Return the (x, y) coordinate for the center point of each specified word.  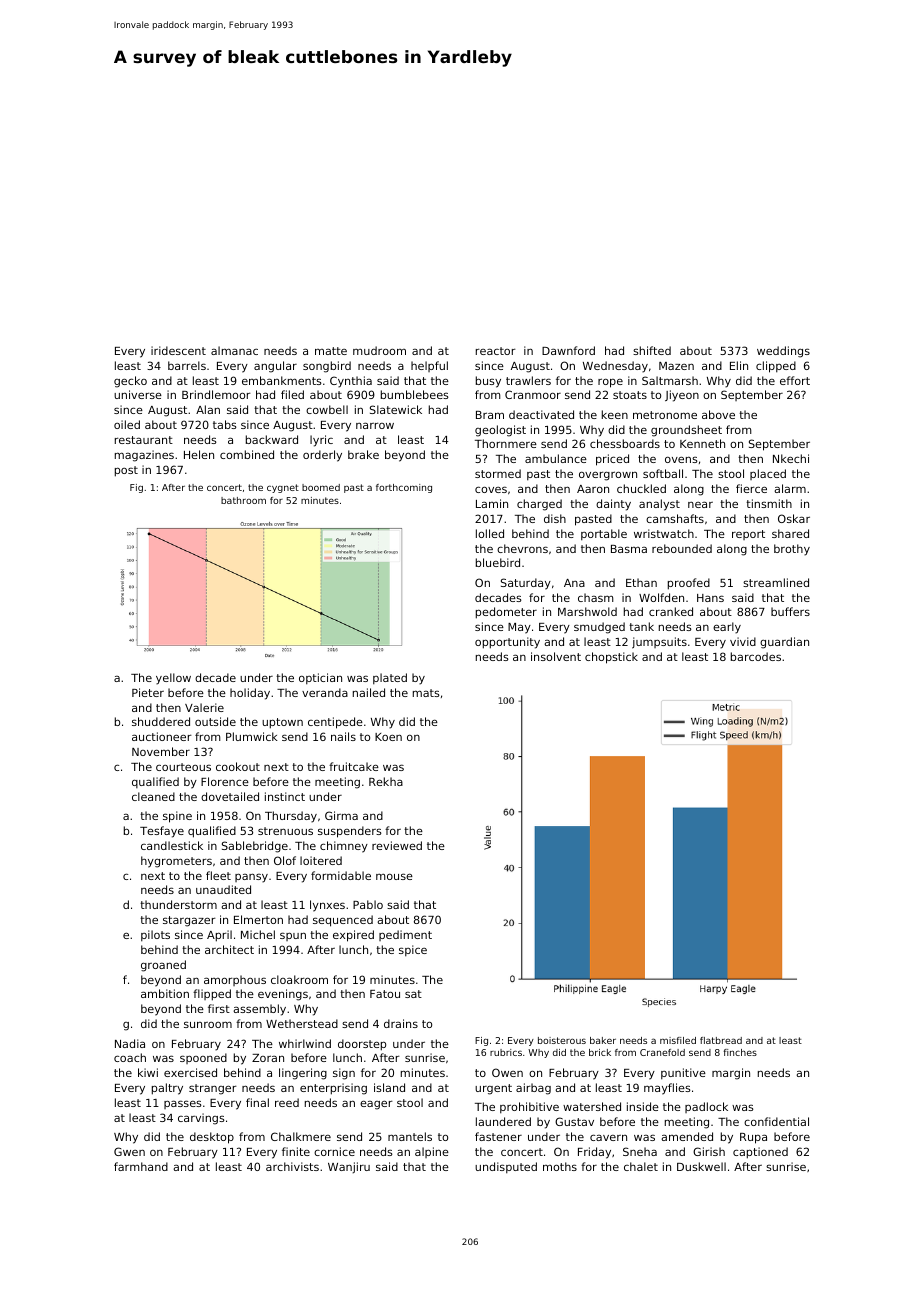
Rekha (386, 781)
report (748, 535)
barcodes (756, 656)
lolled (490, 533)
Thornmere (506, 443)
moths (560, 1166)
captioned (760, 1153)
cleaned (153, 796)
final (257, 1102)
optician (320, 679)
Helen (199, 454)
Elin (739, 365)
